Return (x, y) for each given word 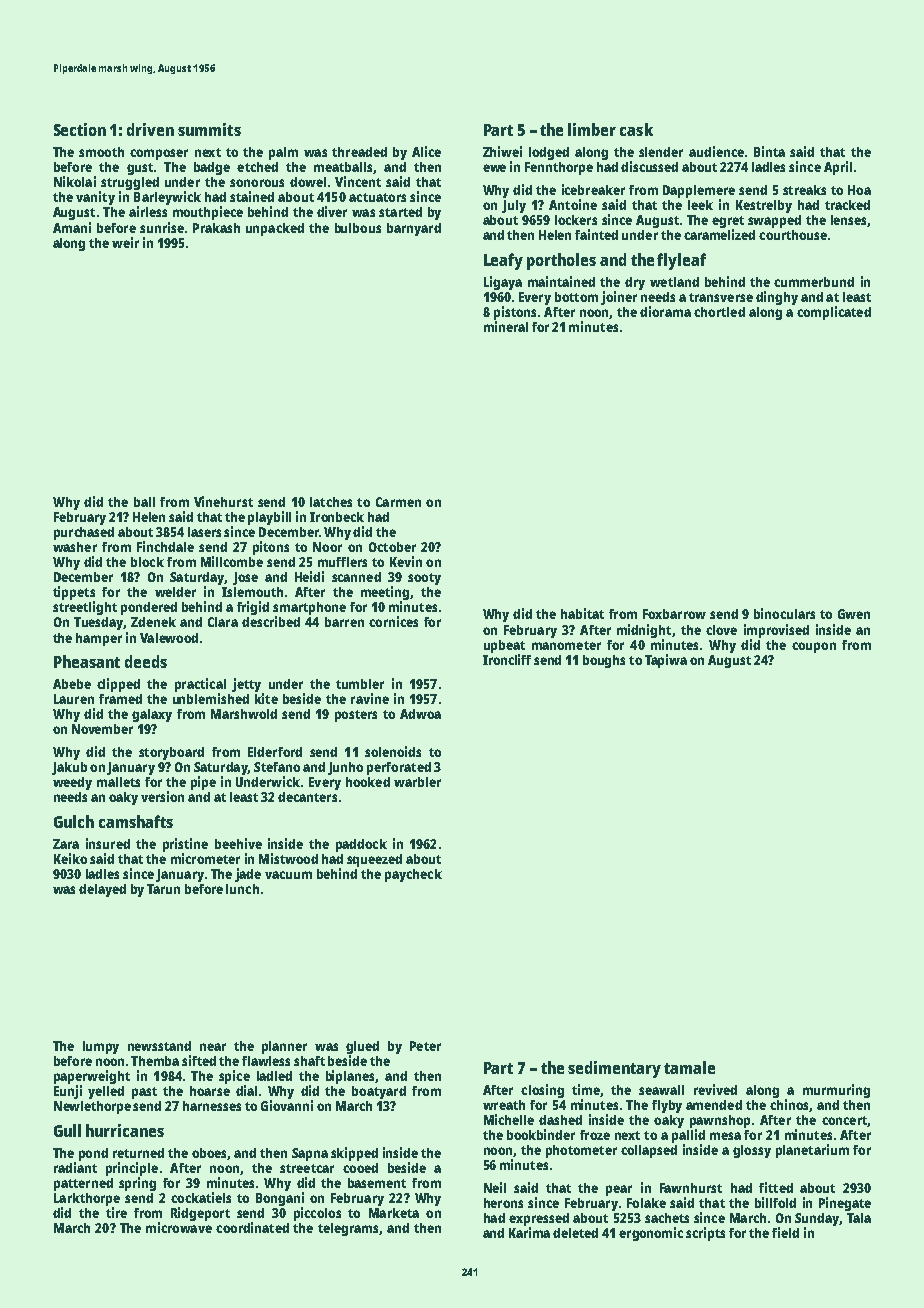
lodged (549, 153)
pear (619, 1190)
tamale (689, 1067)
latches (331, 502)
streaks (804, 190)
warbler (417, 782)
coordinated (252, 1227)
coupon (814, 647)
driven (150, 129)
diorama (665, 311)
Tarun (163, 889)
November (102, 729)
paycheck (413, 875)
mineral (506, 326)
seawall (661, 1090)
